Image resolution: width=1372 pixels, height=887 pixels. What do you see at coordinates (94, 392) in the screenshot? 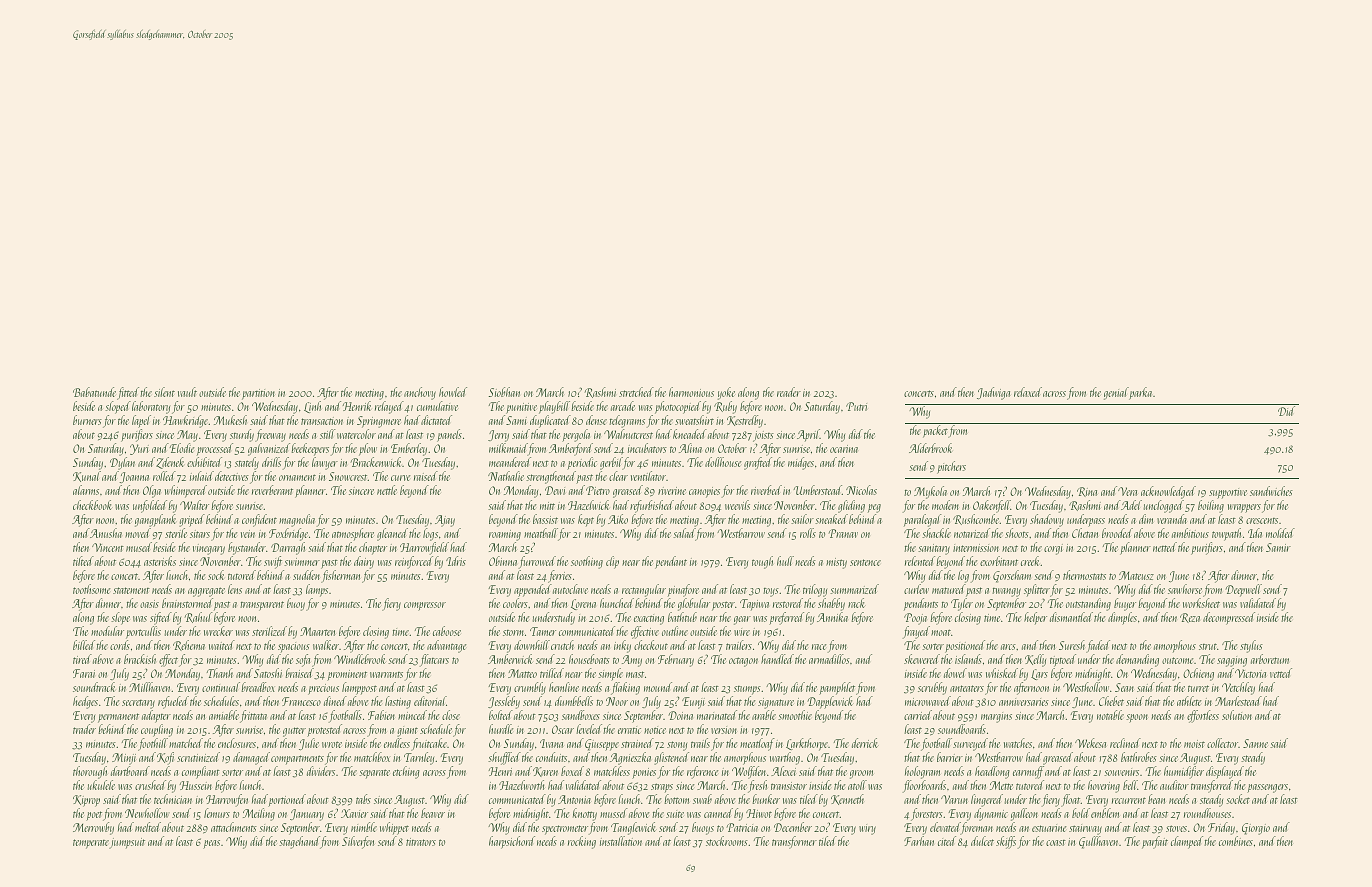
I see `Babatunde` at bounding box center [94, 392].
